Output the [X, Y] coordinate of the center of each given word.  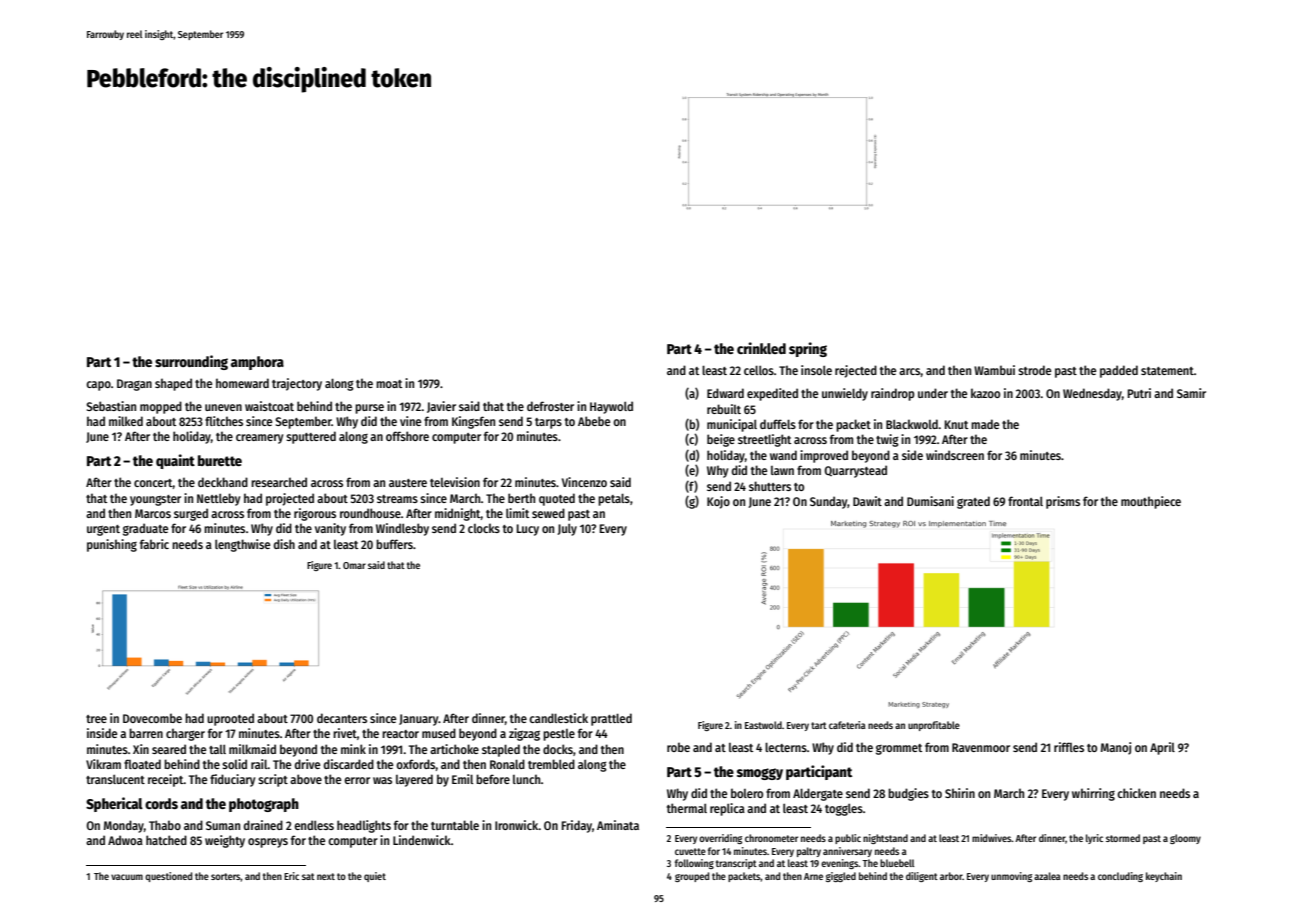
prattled [611, 719]
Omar [354, 565]
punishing [112, 545]
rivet [345, 733]
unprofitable [934, 726]
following [694, 864]
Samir [1191, 393]
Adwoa [125, 840]
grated [973, 502]
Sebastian [111, 406]
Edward [725, 393]
